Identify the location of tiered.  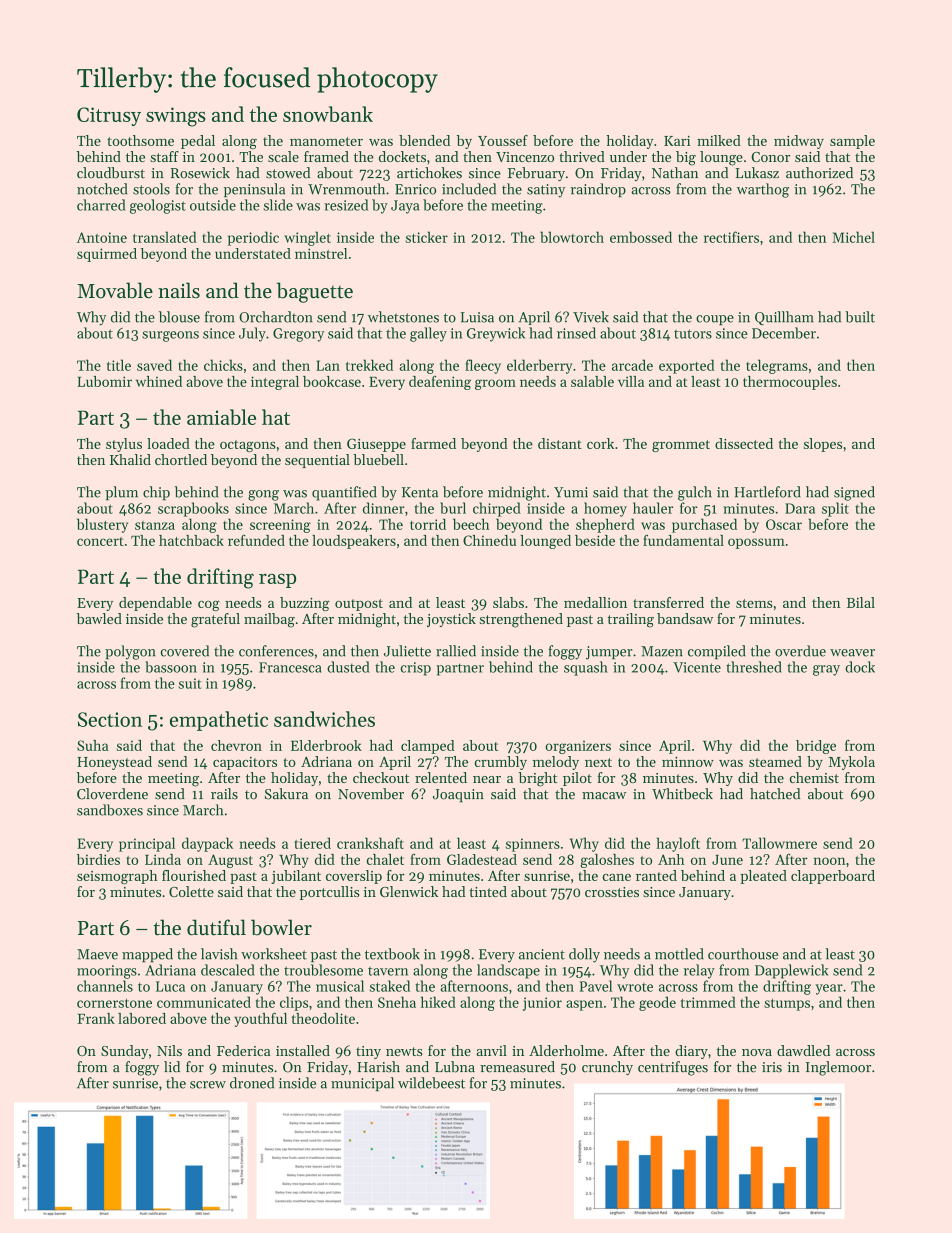
(312, 843).
